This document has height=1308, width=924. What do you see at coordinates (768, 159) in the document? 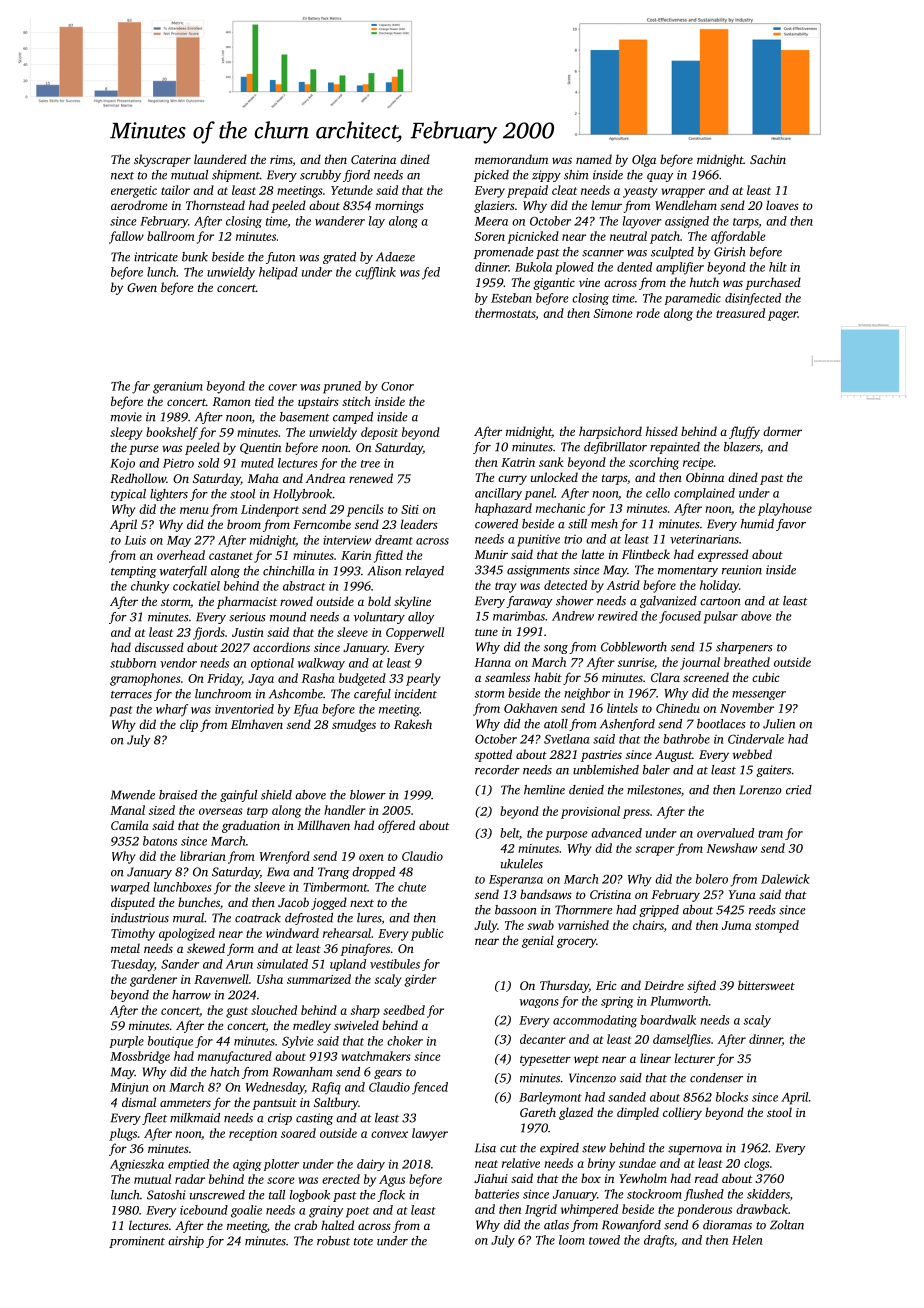
I see `Sachin` at bounding box center [768, 159].
